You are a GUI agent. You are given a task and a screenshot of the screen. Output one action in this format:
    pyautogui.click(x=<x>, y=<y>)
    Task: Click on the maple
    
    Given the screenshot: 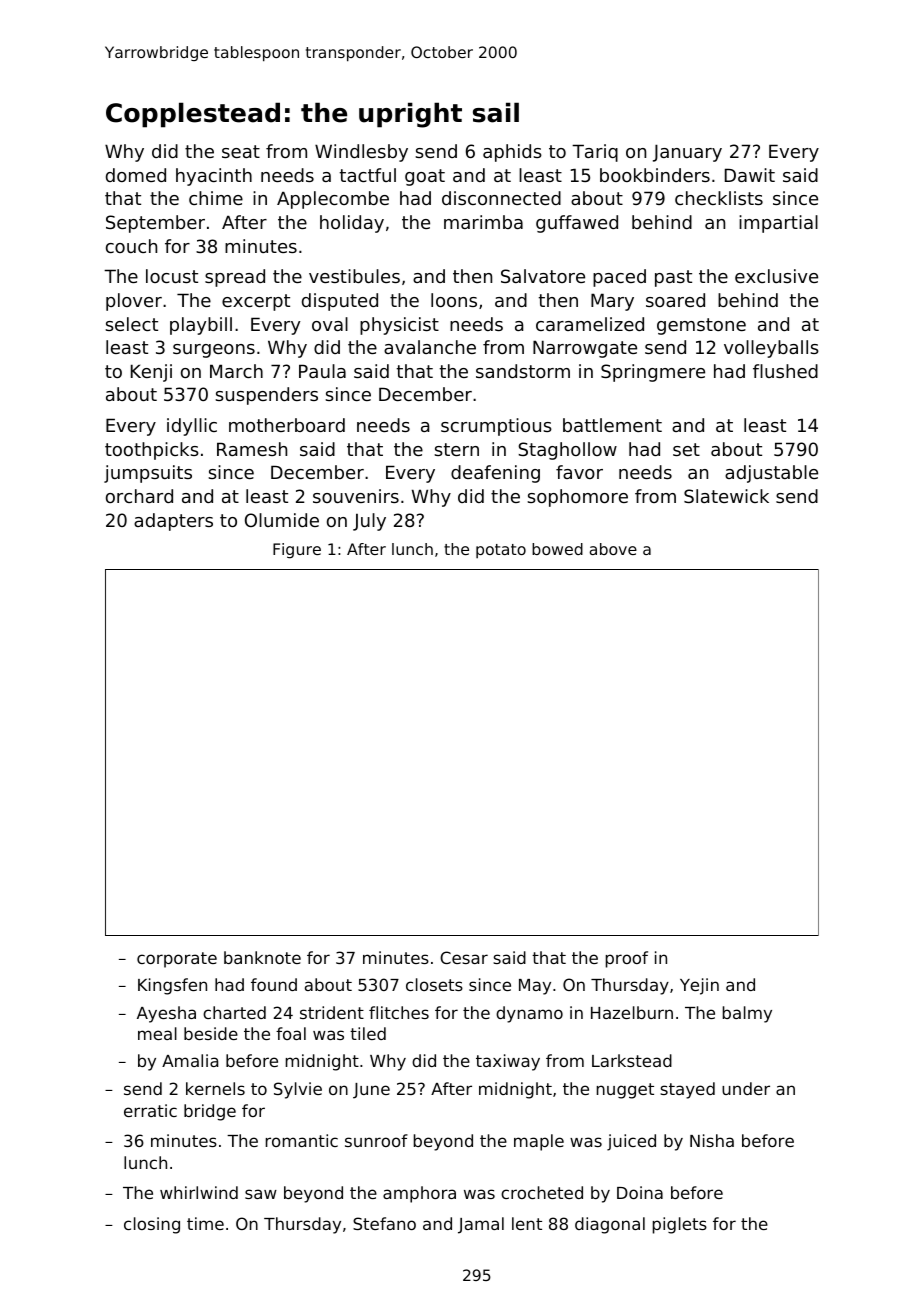 What is the action you would take?
    pyautogui.click(x=539, y=1142)
